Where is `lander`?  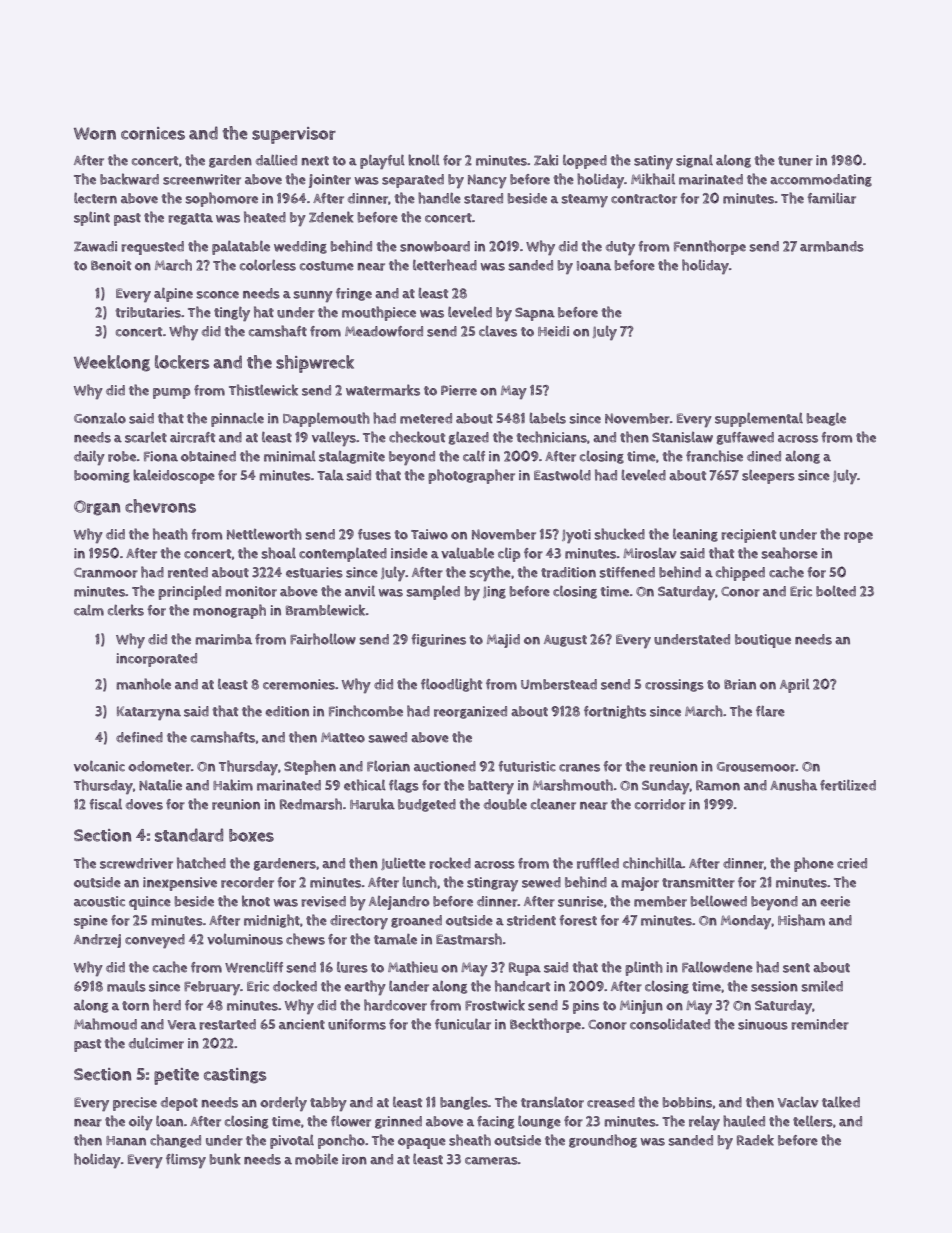 lander is located at coordinates (409, 986).
